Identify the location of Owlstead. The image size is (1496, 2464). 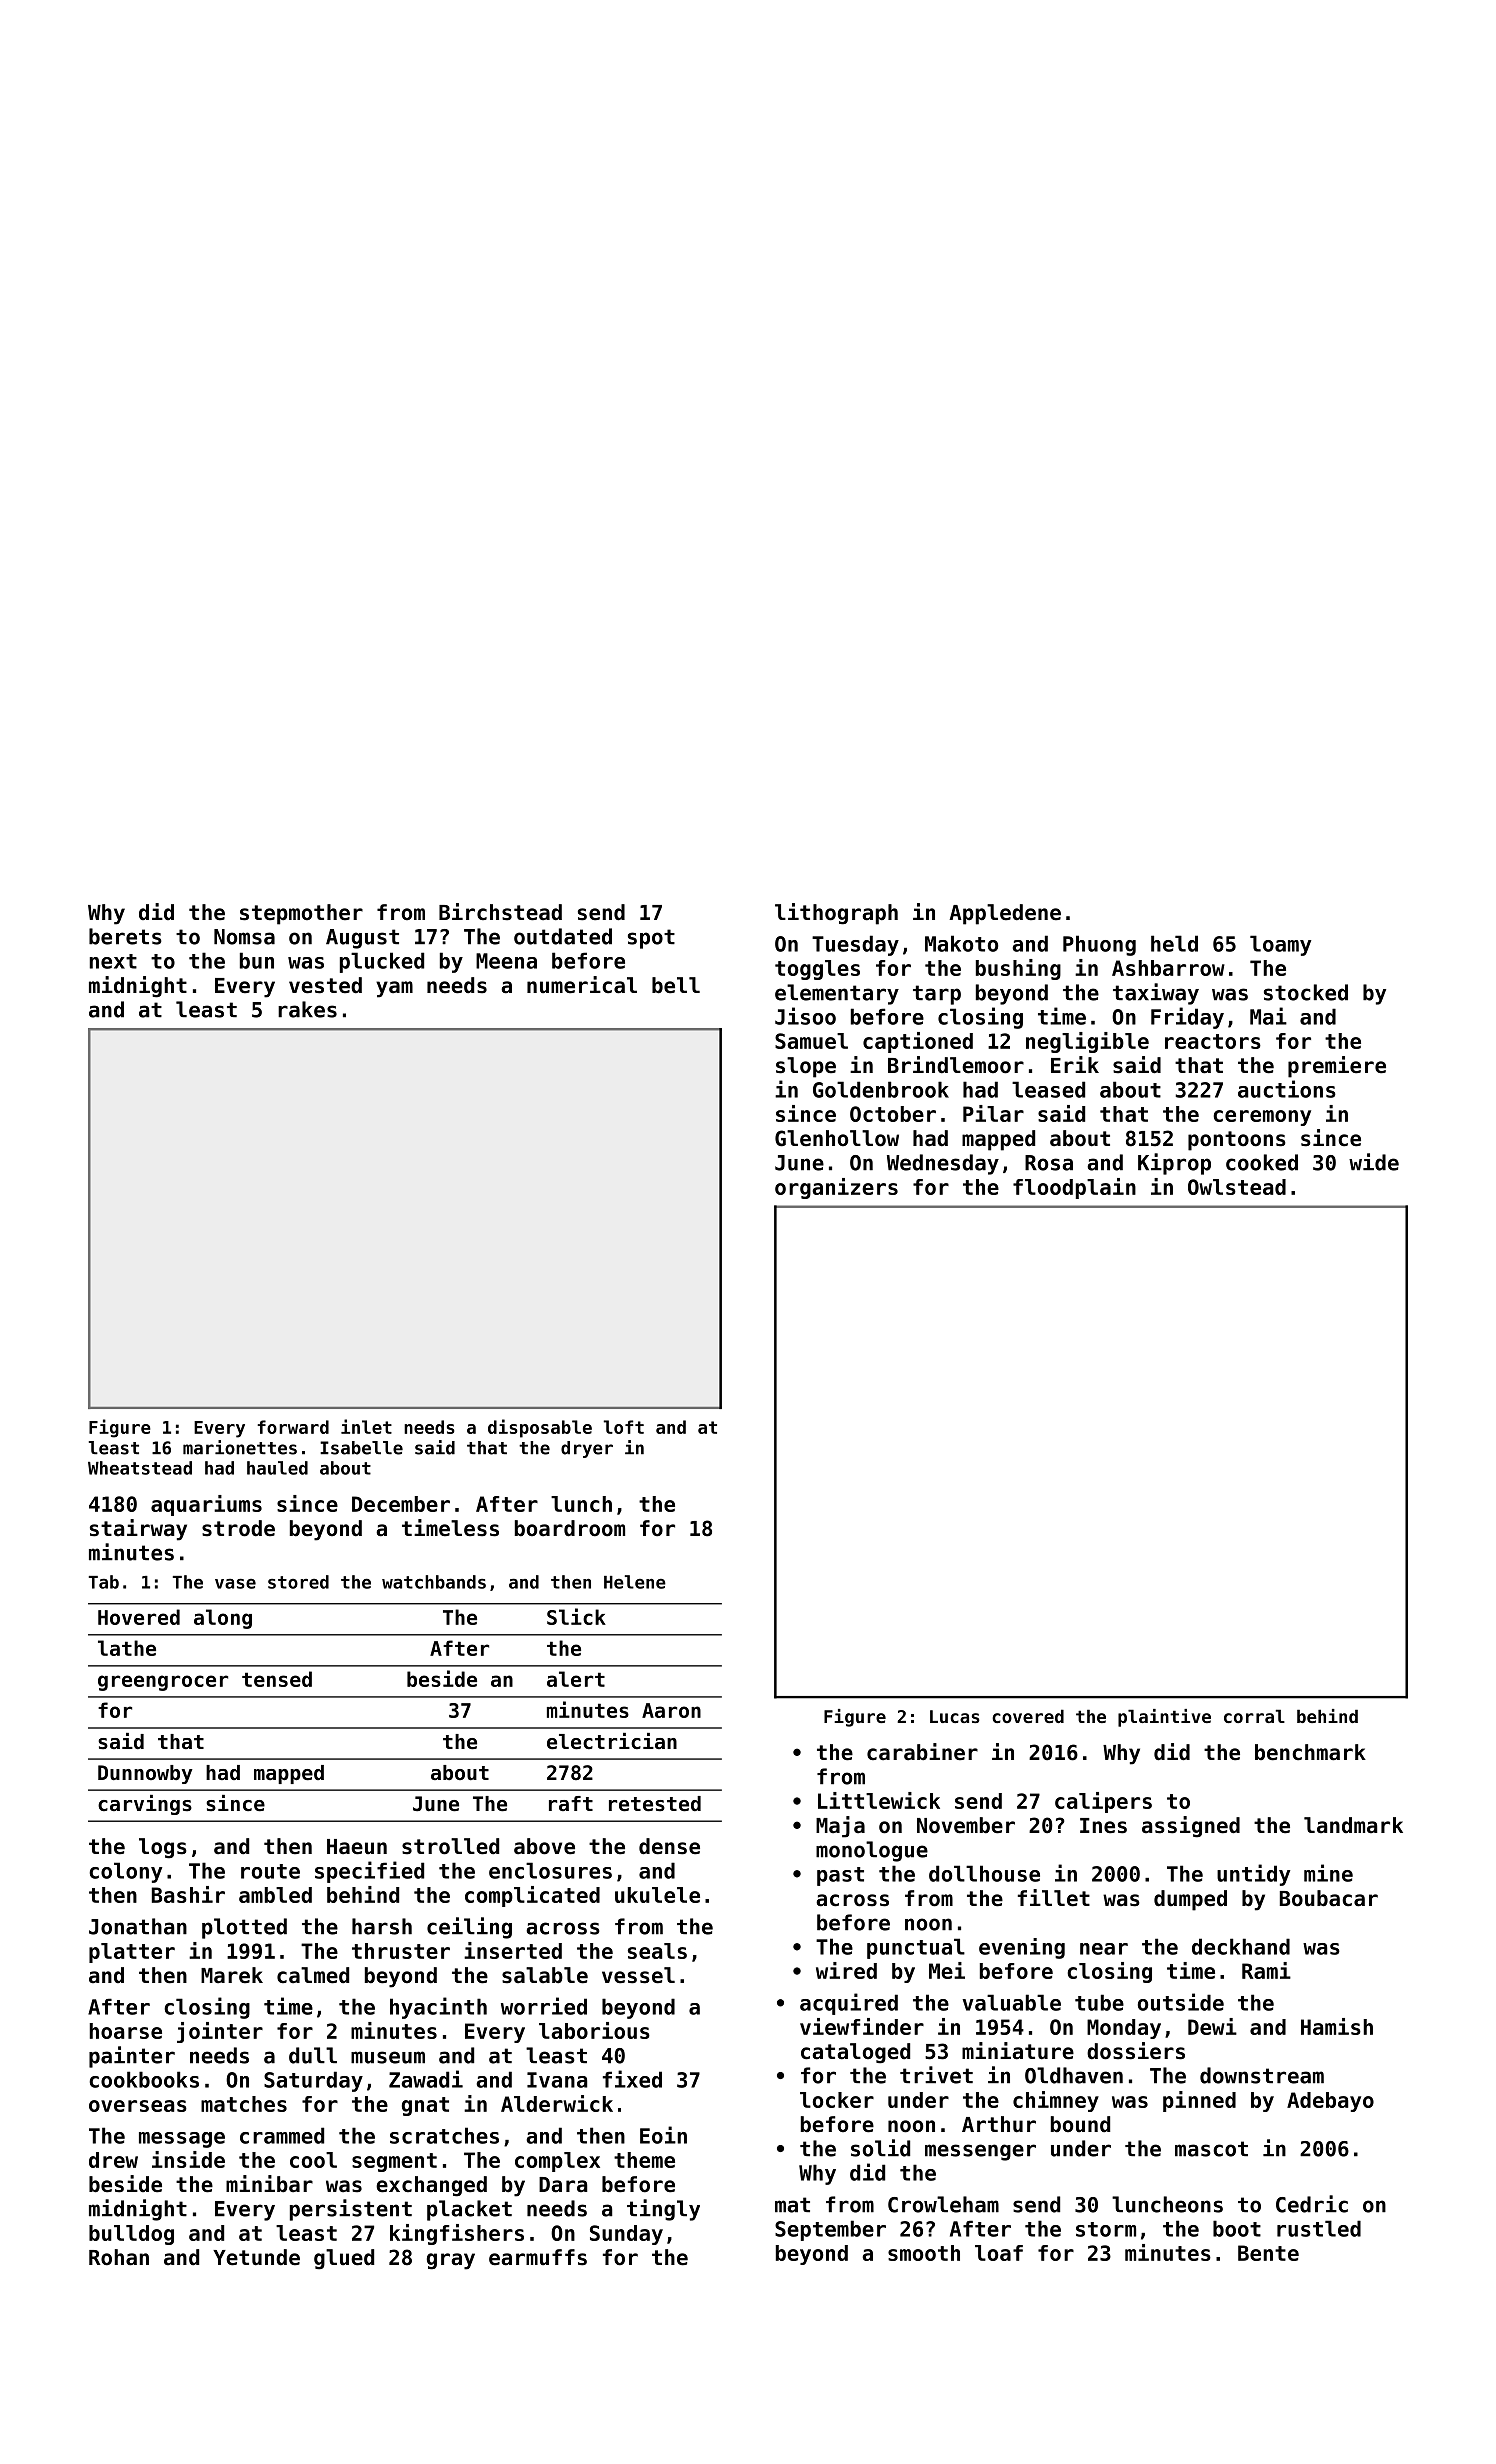
(1237, 1187).
